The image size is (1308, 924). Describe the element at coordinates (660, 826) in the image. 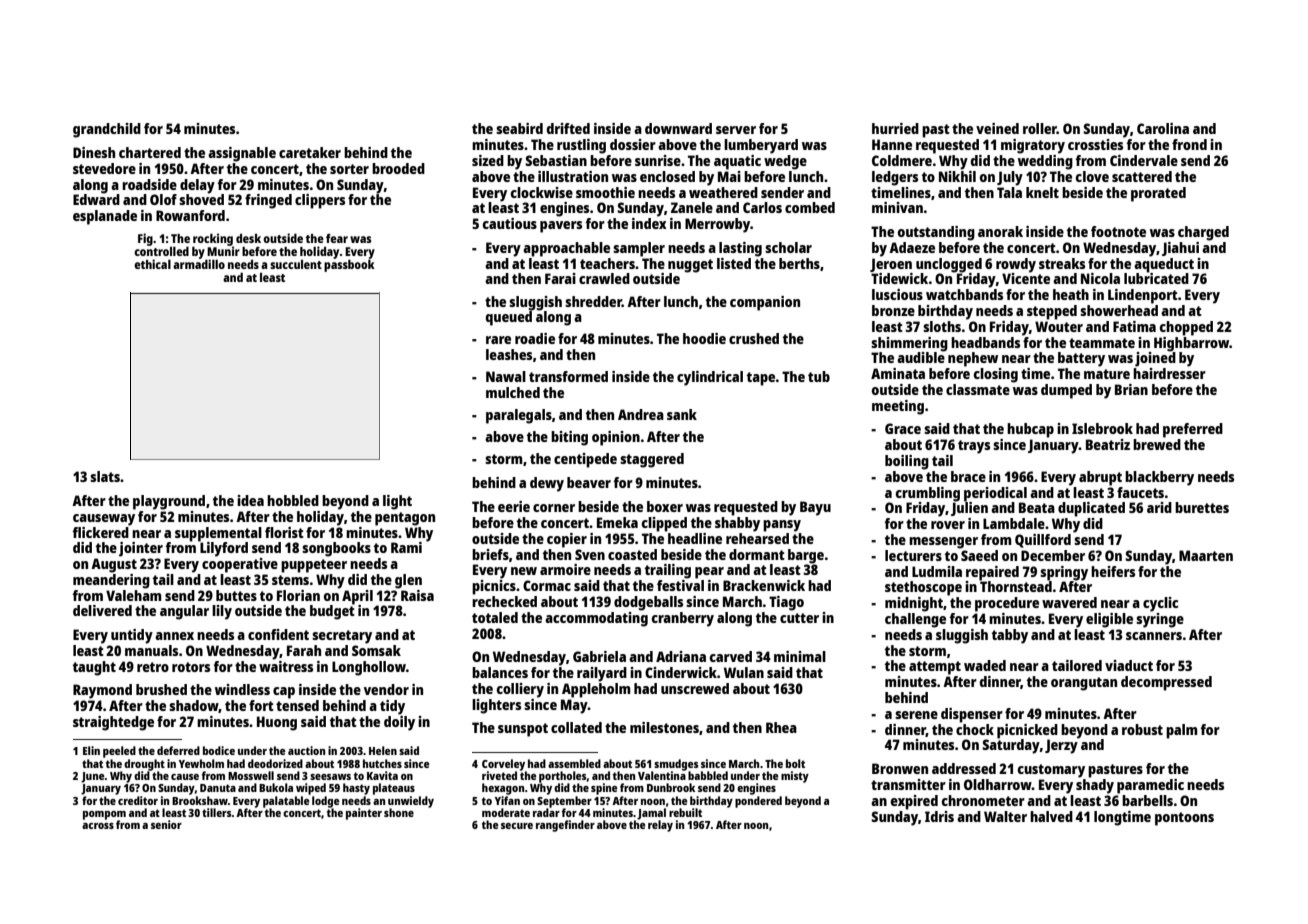

I see `relay` at that location.
